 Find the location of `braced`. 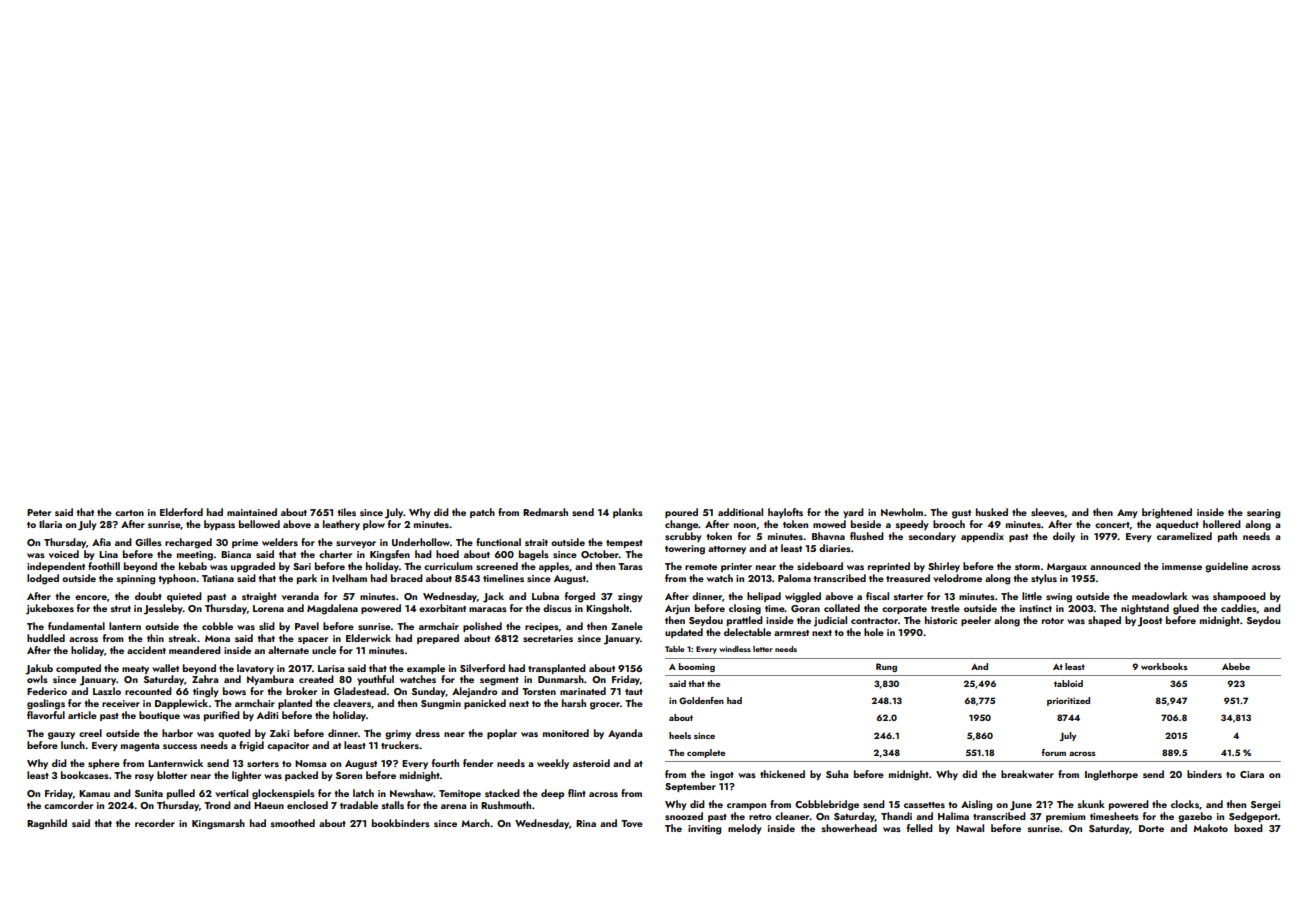

braced is located at coordinates (407, 578).
